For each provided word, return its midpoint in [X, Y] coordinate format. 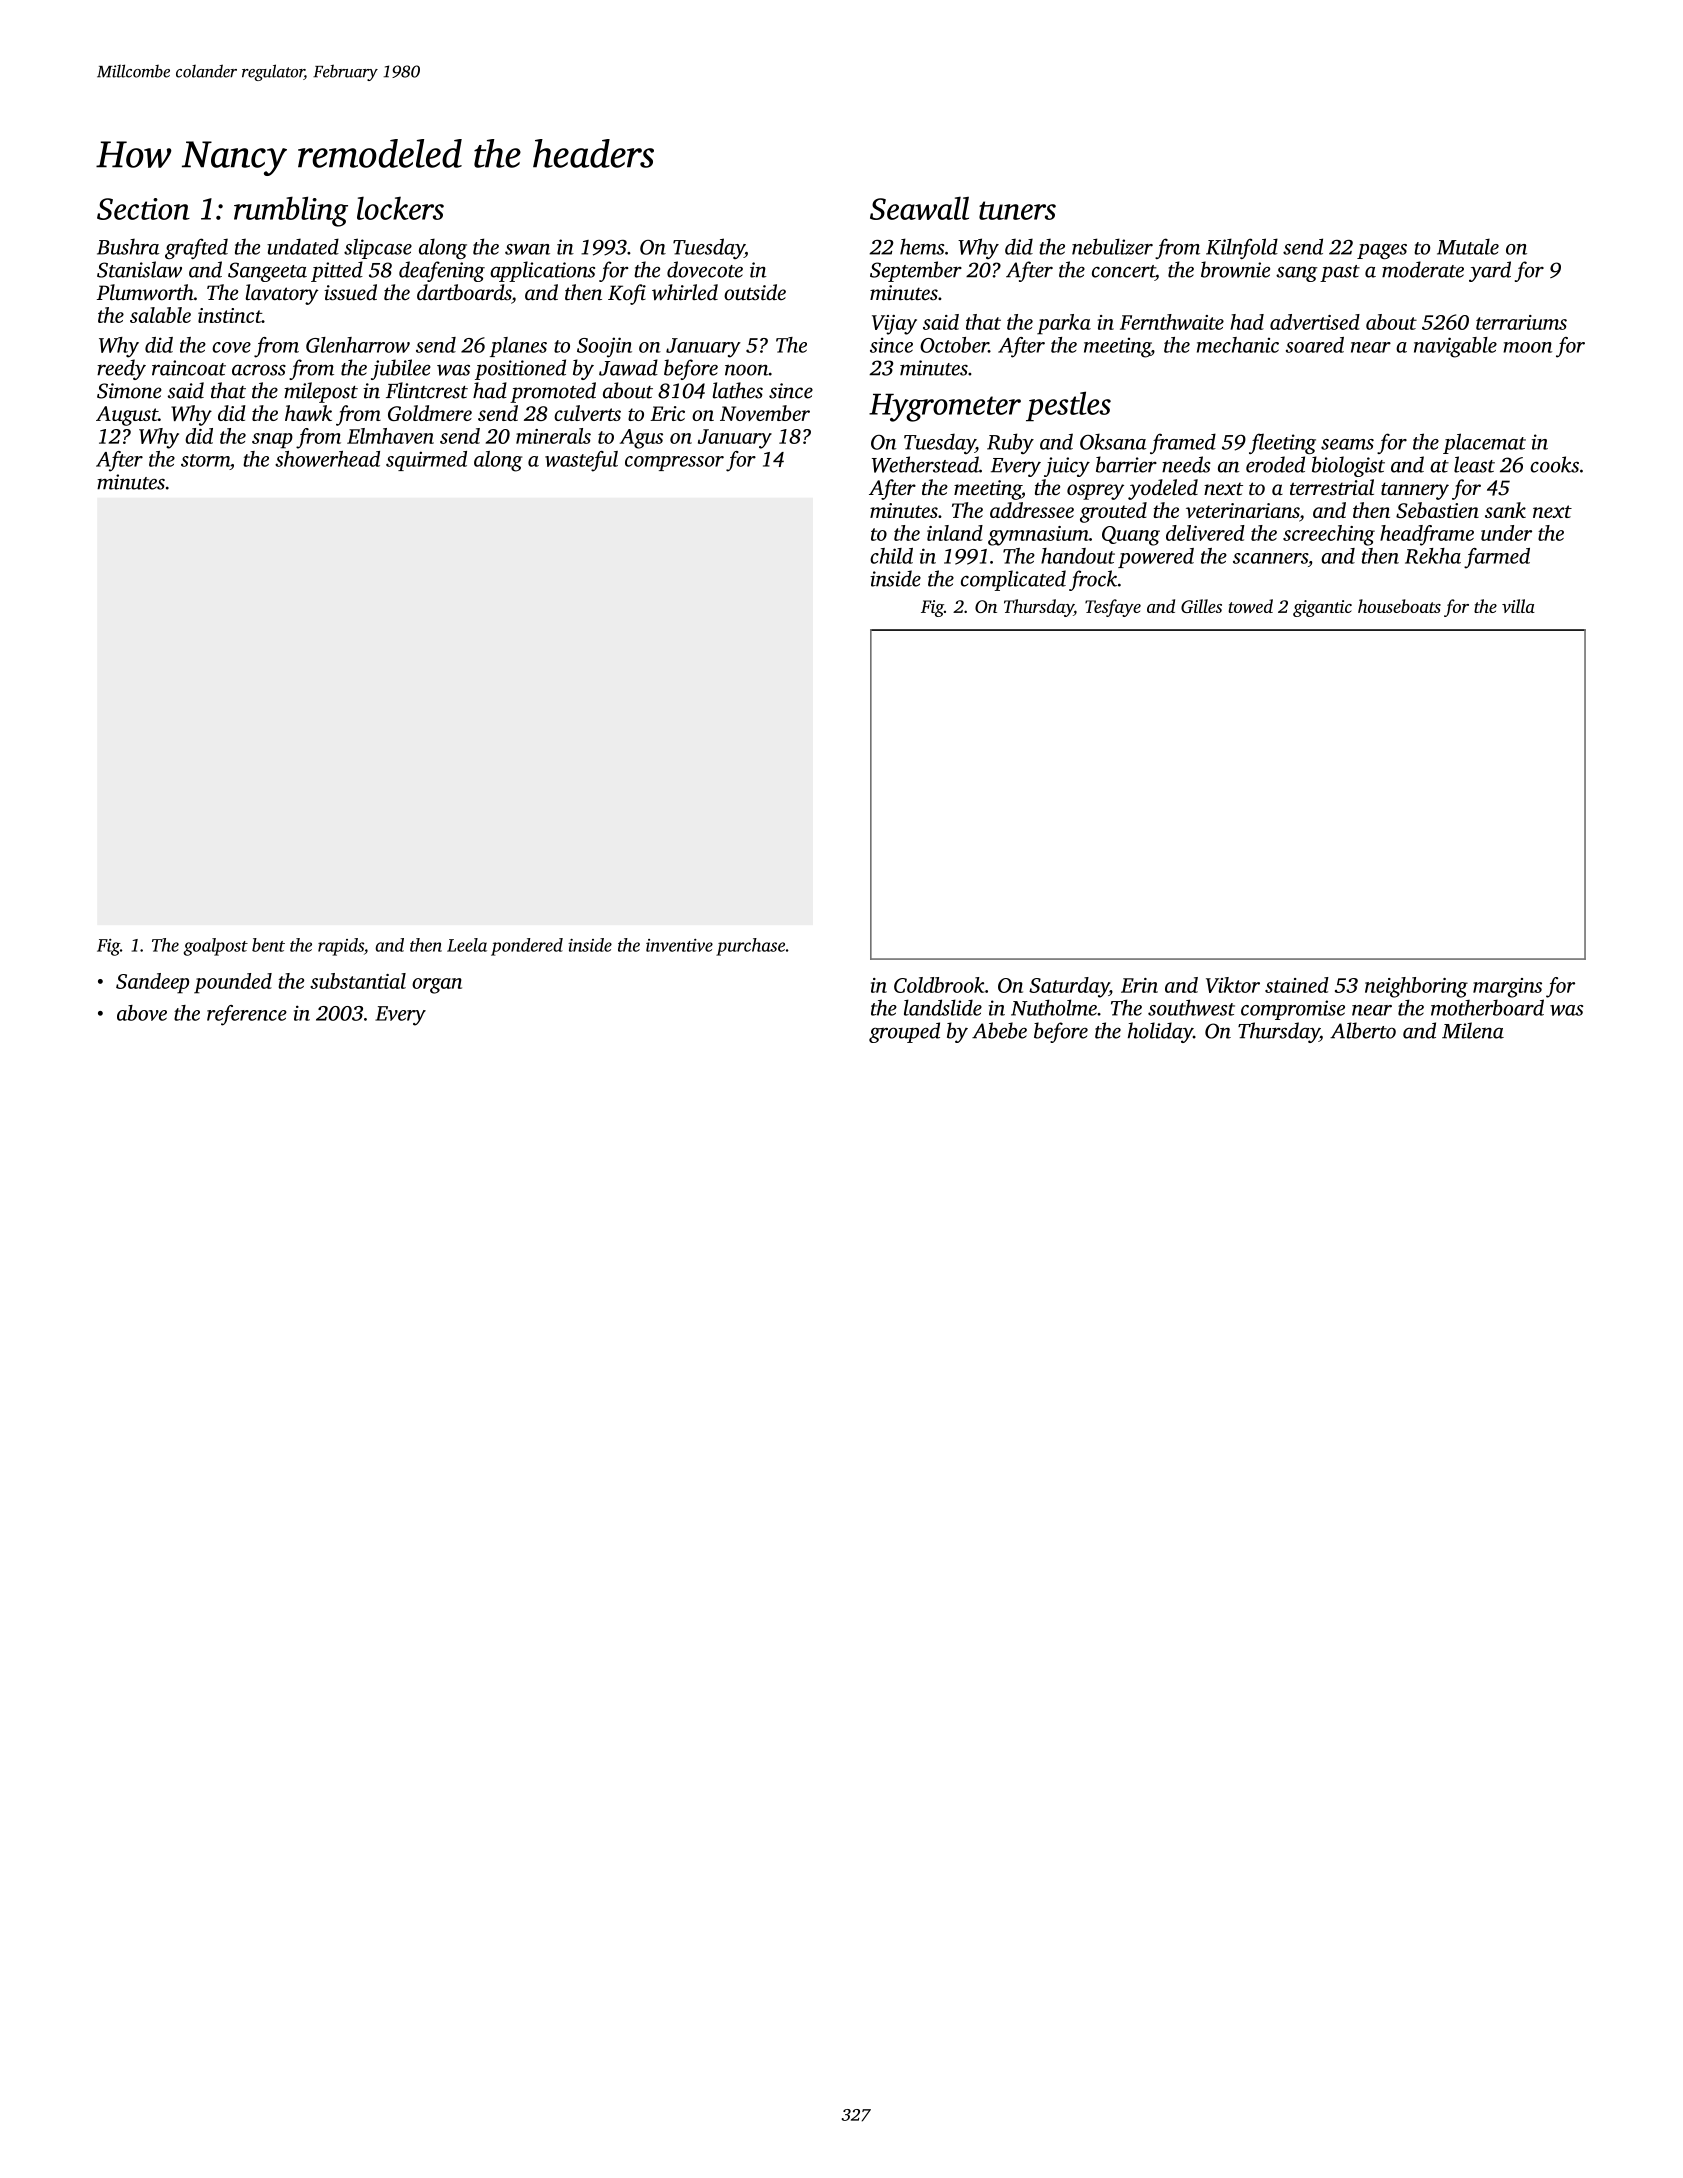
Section [143, 209]
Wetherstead [925, 464]
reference [247, 1015]
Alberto [1363, 1030]
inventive [679, 945]
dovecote [705, 269]
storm [205, 460]
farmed [1497, 558]
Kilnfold [1242, 248]
